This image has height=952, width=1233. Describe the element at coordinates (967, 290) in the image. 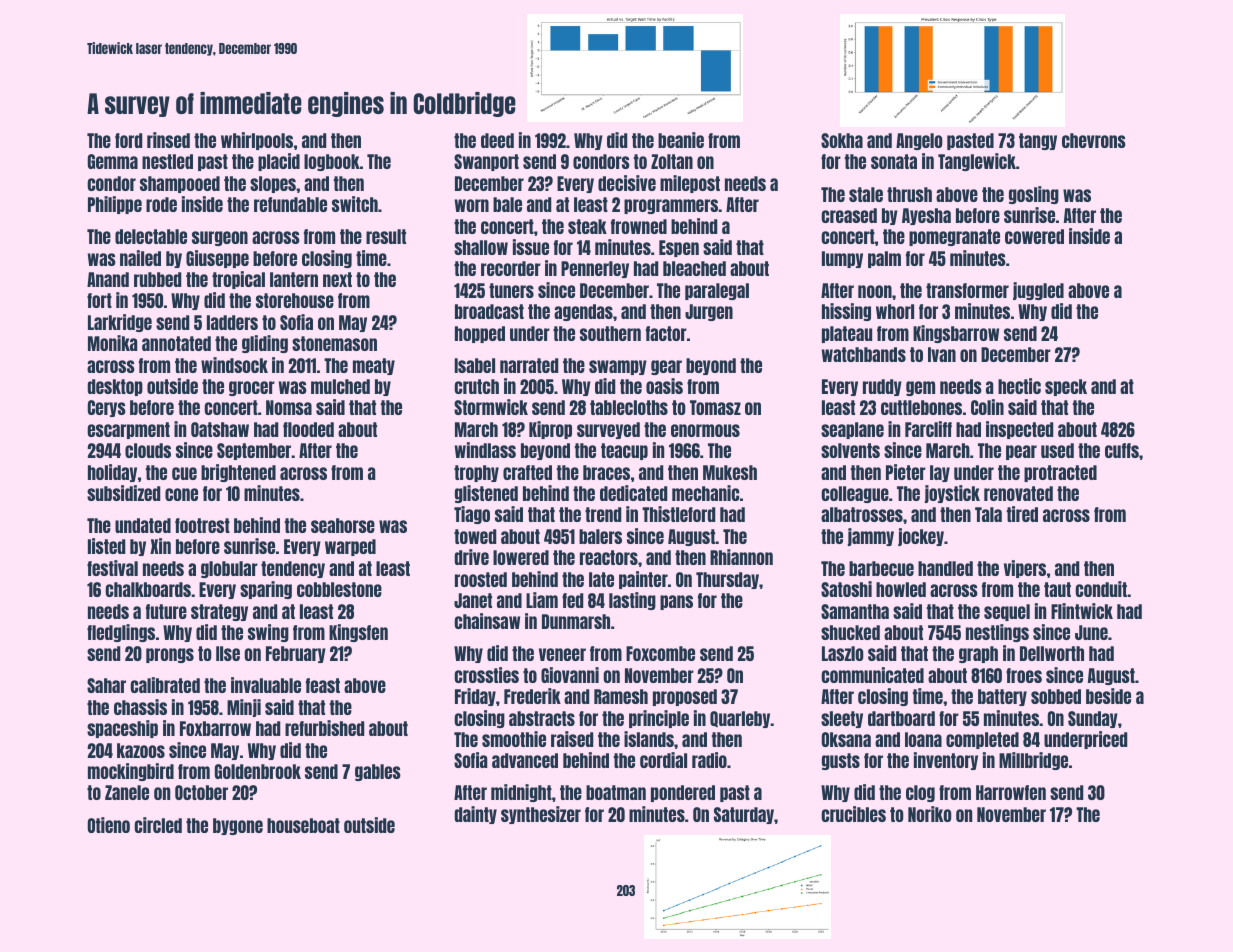

I see `transformer` at that location.
